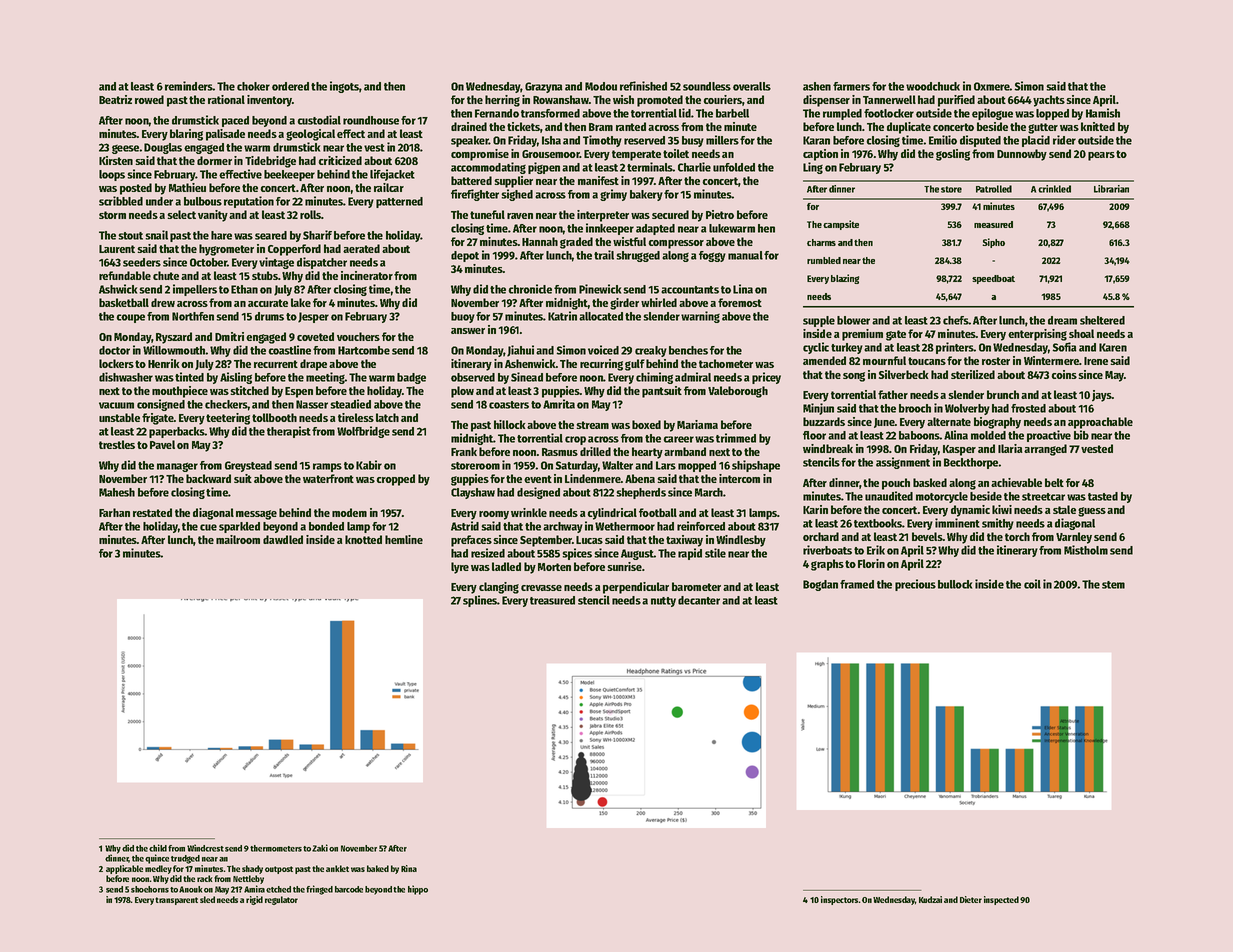 The image size is (1233, 952). What do you see at coordinates (699, 600) in the screenshot?
I see `decanter` at bounding box center [699, 600].
